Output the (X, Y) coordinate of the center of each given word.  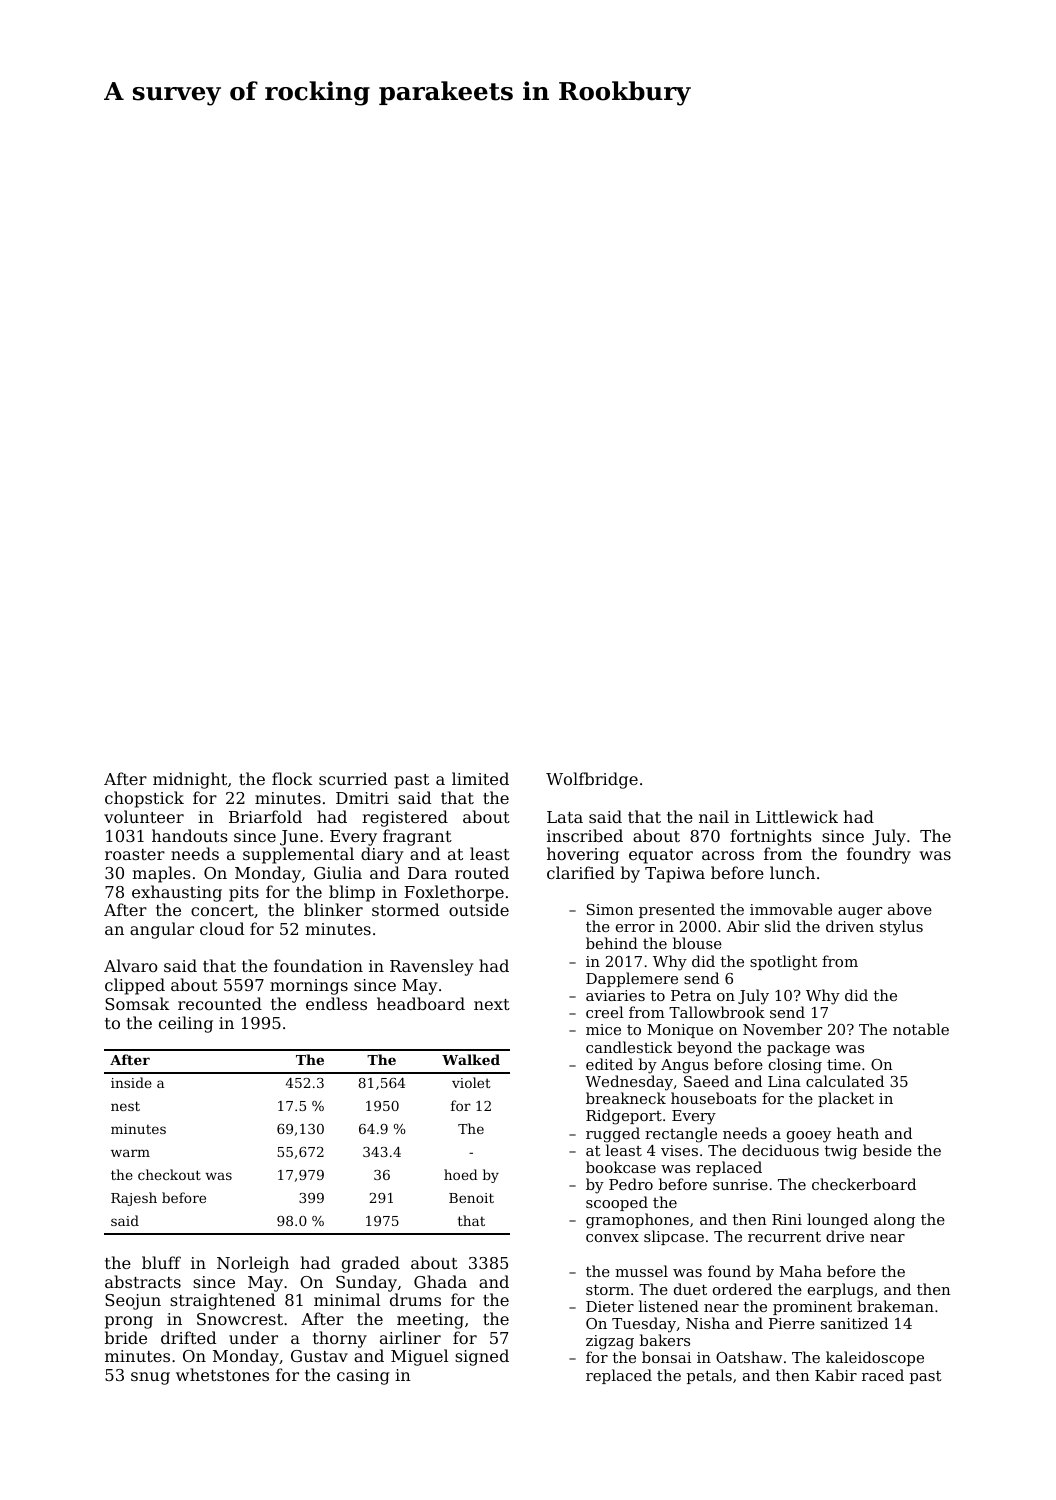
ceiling (186, 1024)
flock (292, 778)
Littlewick (797, 816)
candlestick (629, 1047)
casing (363, 1377)
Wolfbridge (592, 780)
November (782, 1029)
